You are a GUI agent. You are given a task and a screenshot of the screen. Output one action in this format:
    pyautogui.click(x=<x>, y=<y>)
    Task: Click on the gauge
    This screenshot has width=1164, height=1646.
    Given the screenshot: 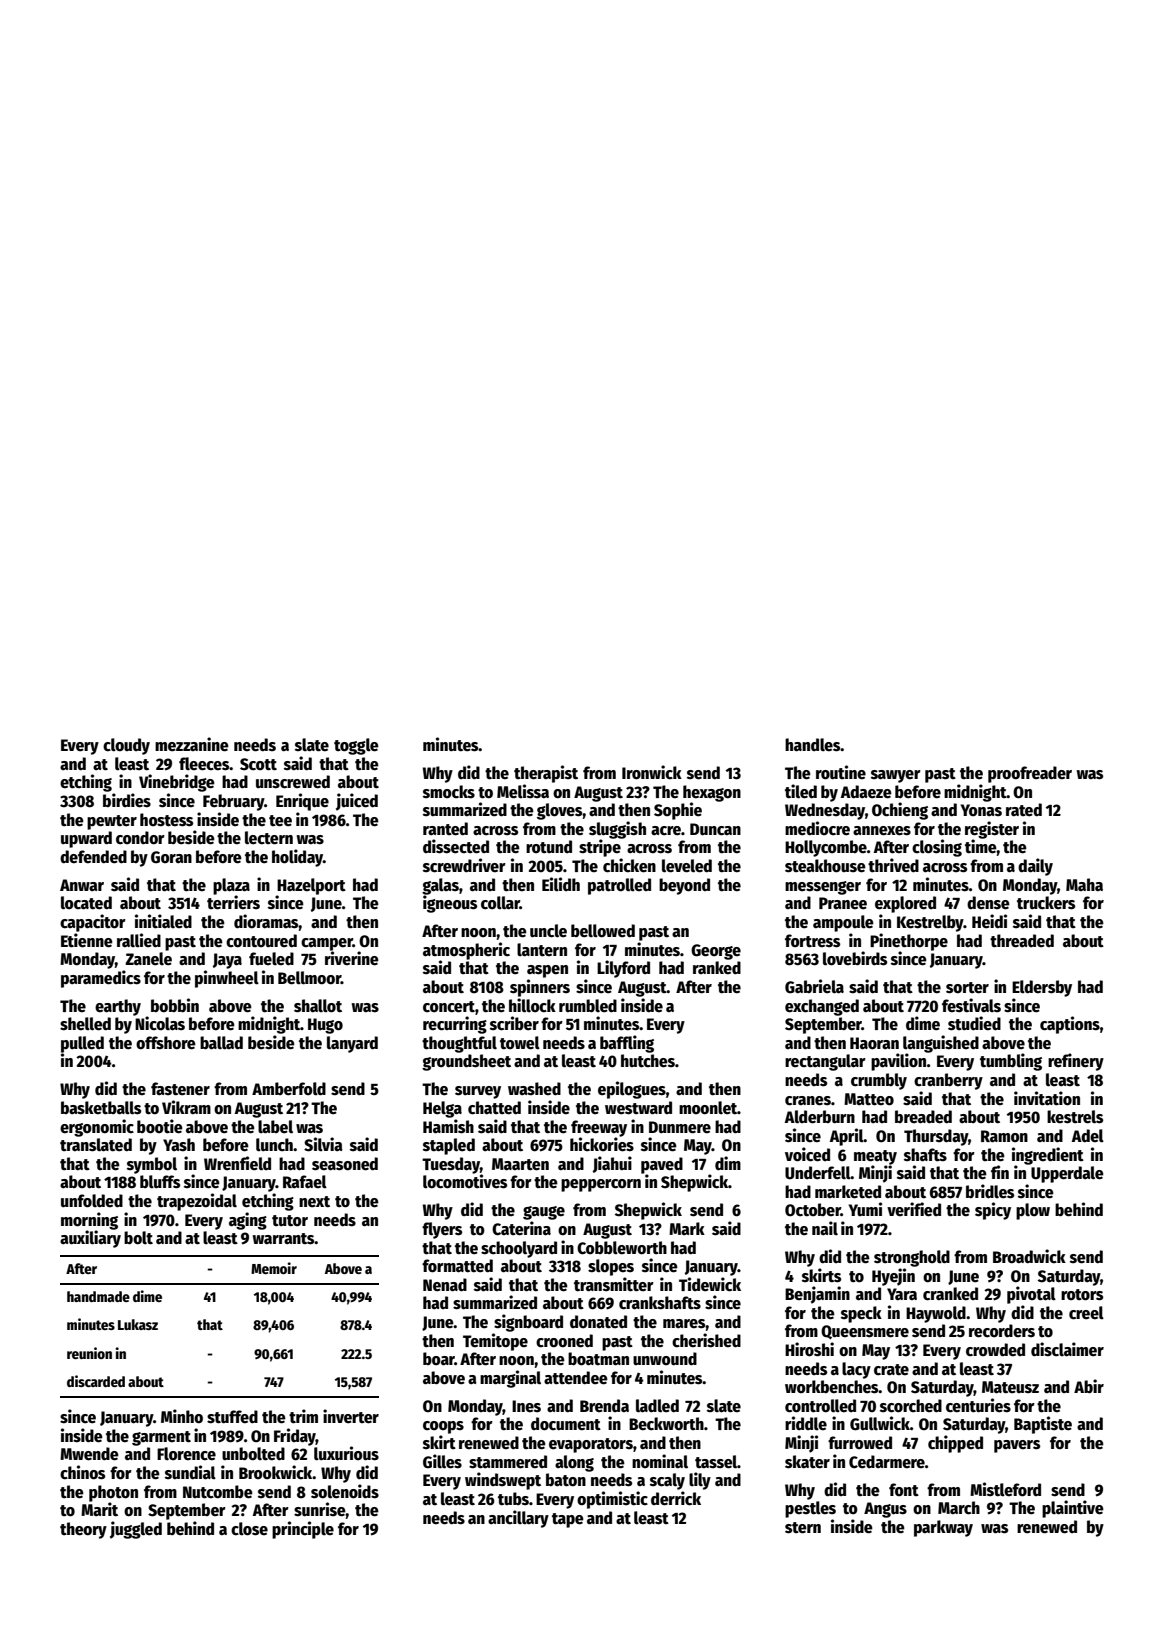 What is the action you would take?
    pyautogui.click(x=544, y=1213)
